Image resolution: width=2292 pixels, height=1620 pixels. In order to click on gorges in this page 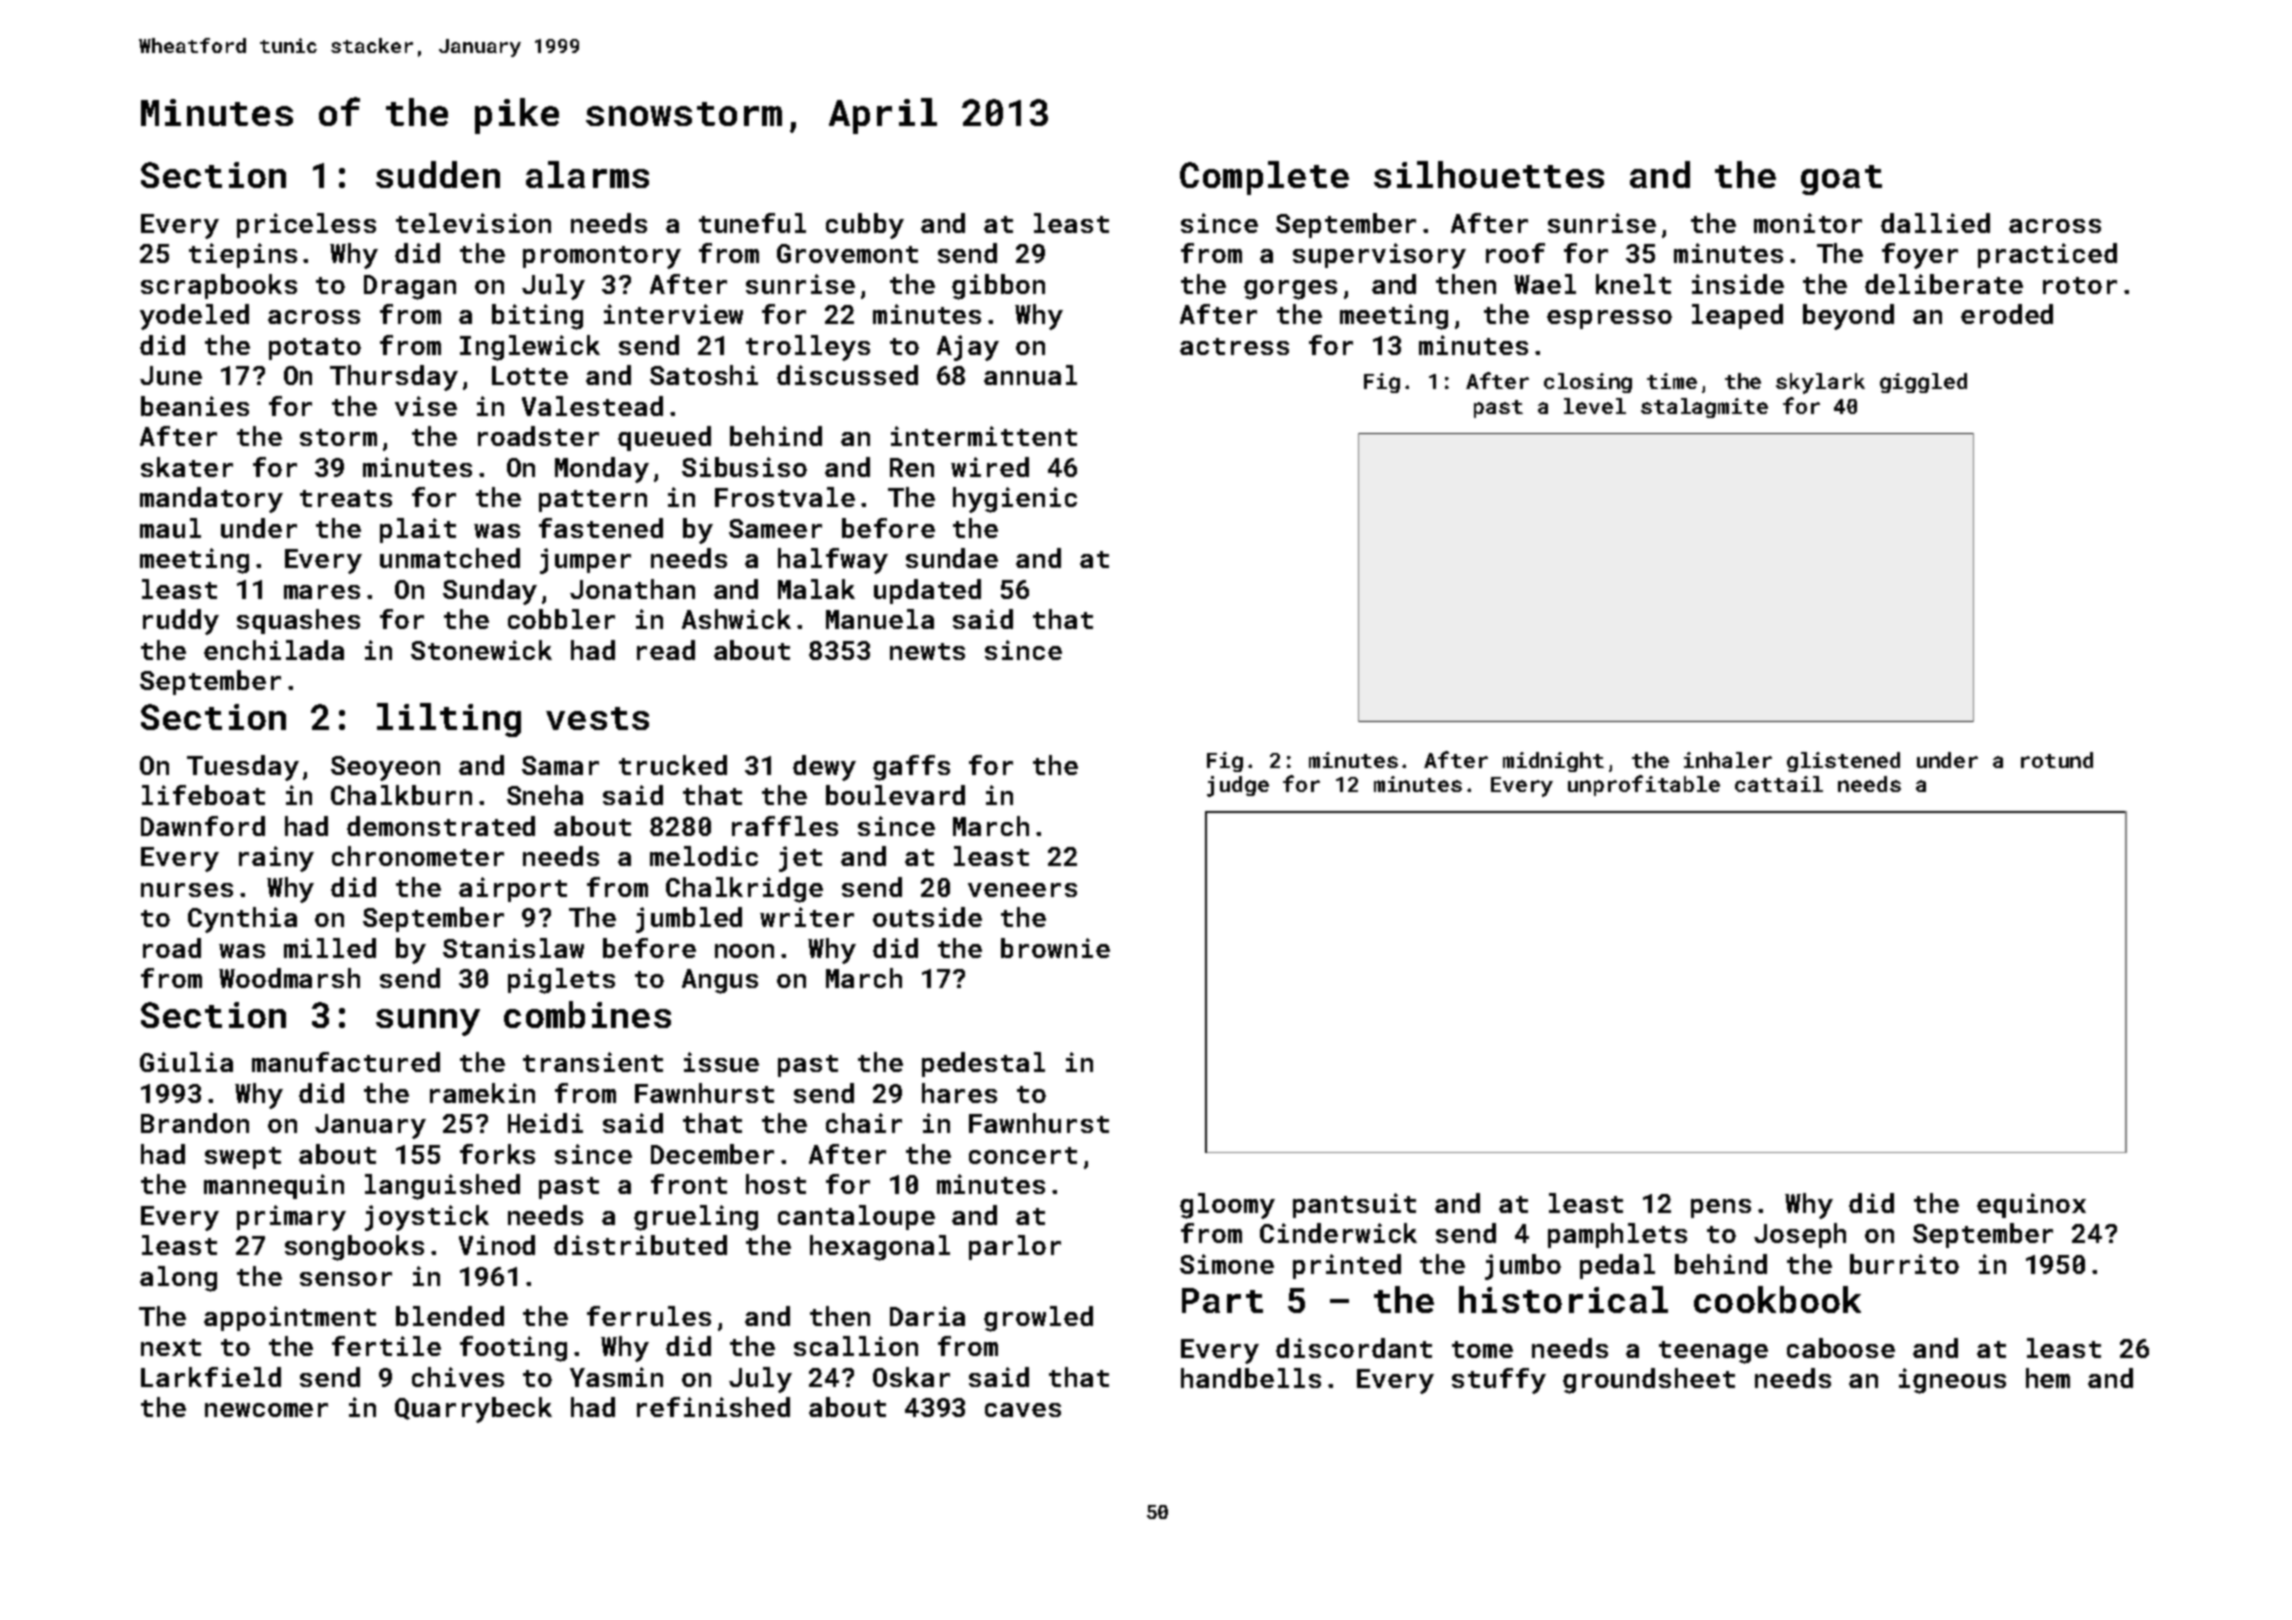, I will do `click(1290, 290)`.
